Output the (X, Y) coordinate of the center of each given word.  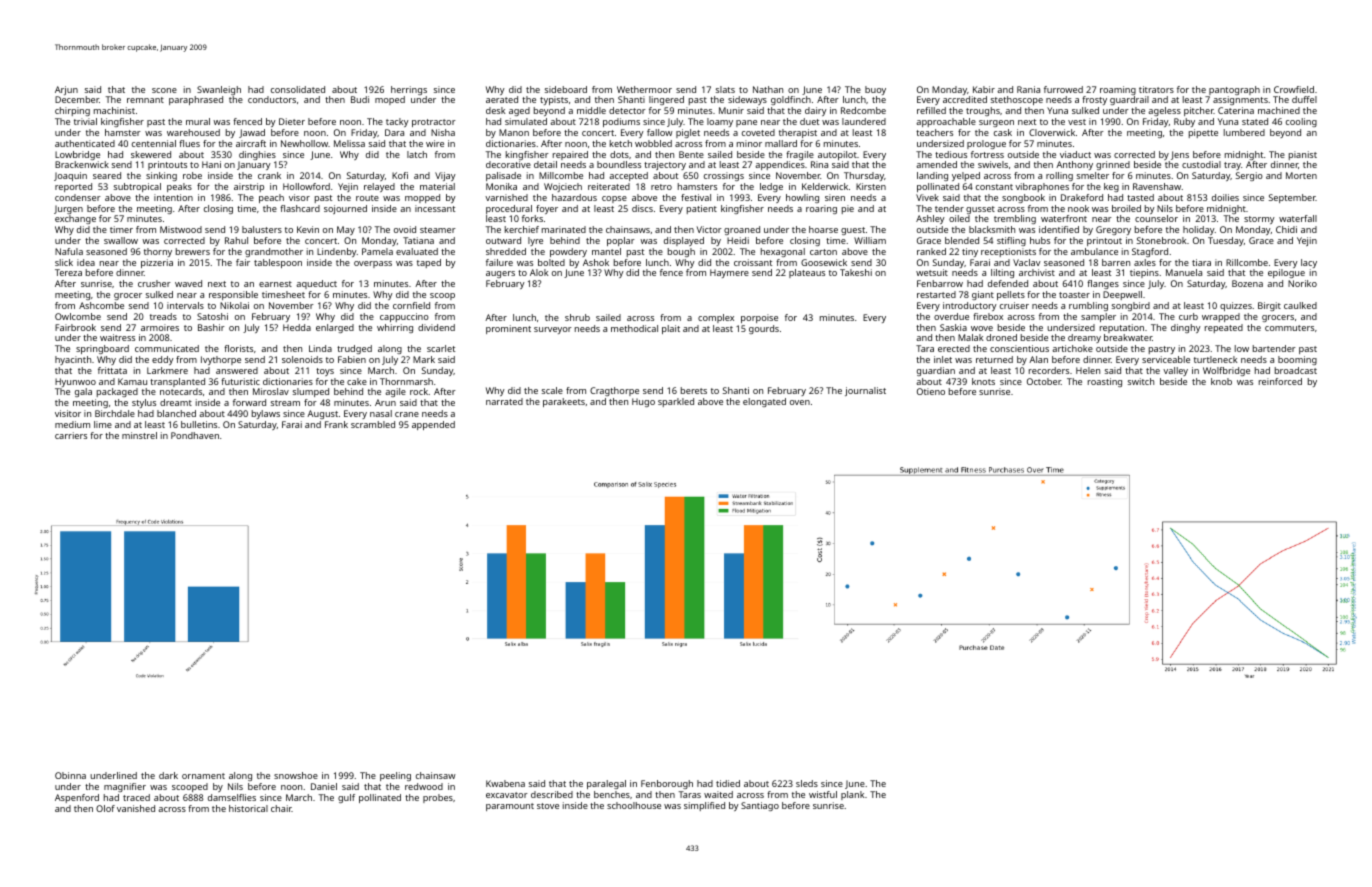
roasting (1105, 382)
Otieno (931, 391)
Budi (360, 99)
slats (725, 89)
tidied (728, 783)
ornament (203, 776)
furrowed (1063, 89)
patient (702, 209)
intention (173, 197)
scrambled (373, 424)
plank (852, 795)
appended (433, 425)
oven (800, 402)
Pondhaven (195, 435)
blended (962, 240)
